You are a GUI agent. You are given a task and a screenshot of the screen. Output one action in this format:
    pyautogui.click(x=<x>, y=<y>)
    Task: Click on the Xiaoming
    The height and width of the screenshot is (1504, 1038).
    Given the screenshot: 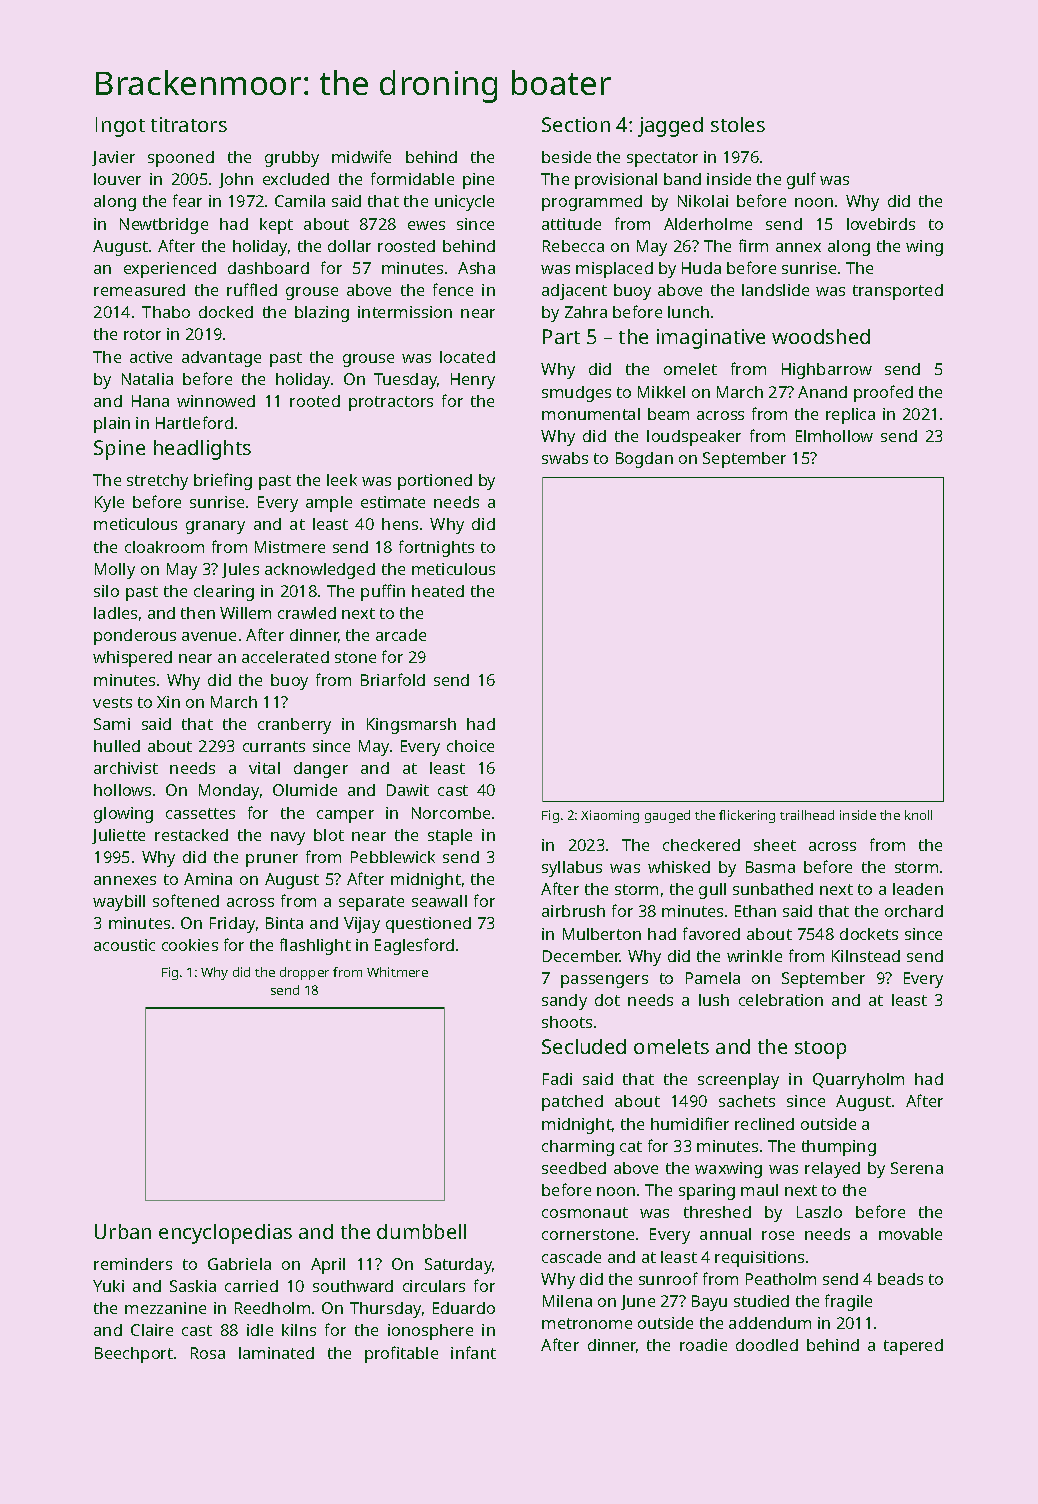 What is the action you would take?
    pyautogui.click(x=610, y=816)
